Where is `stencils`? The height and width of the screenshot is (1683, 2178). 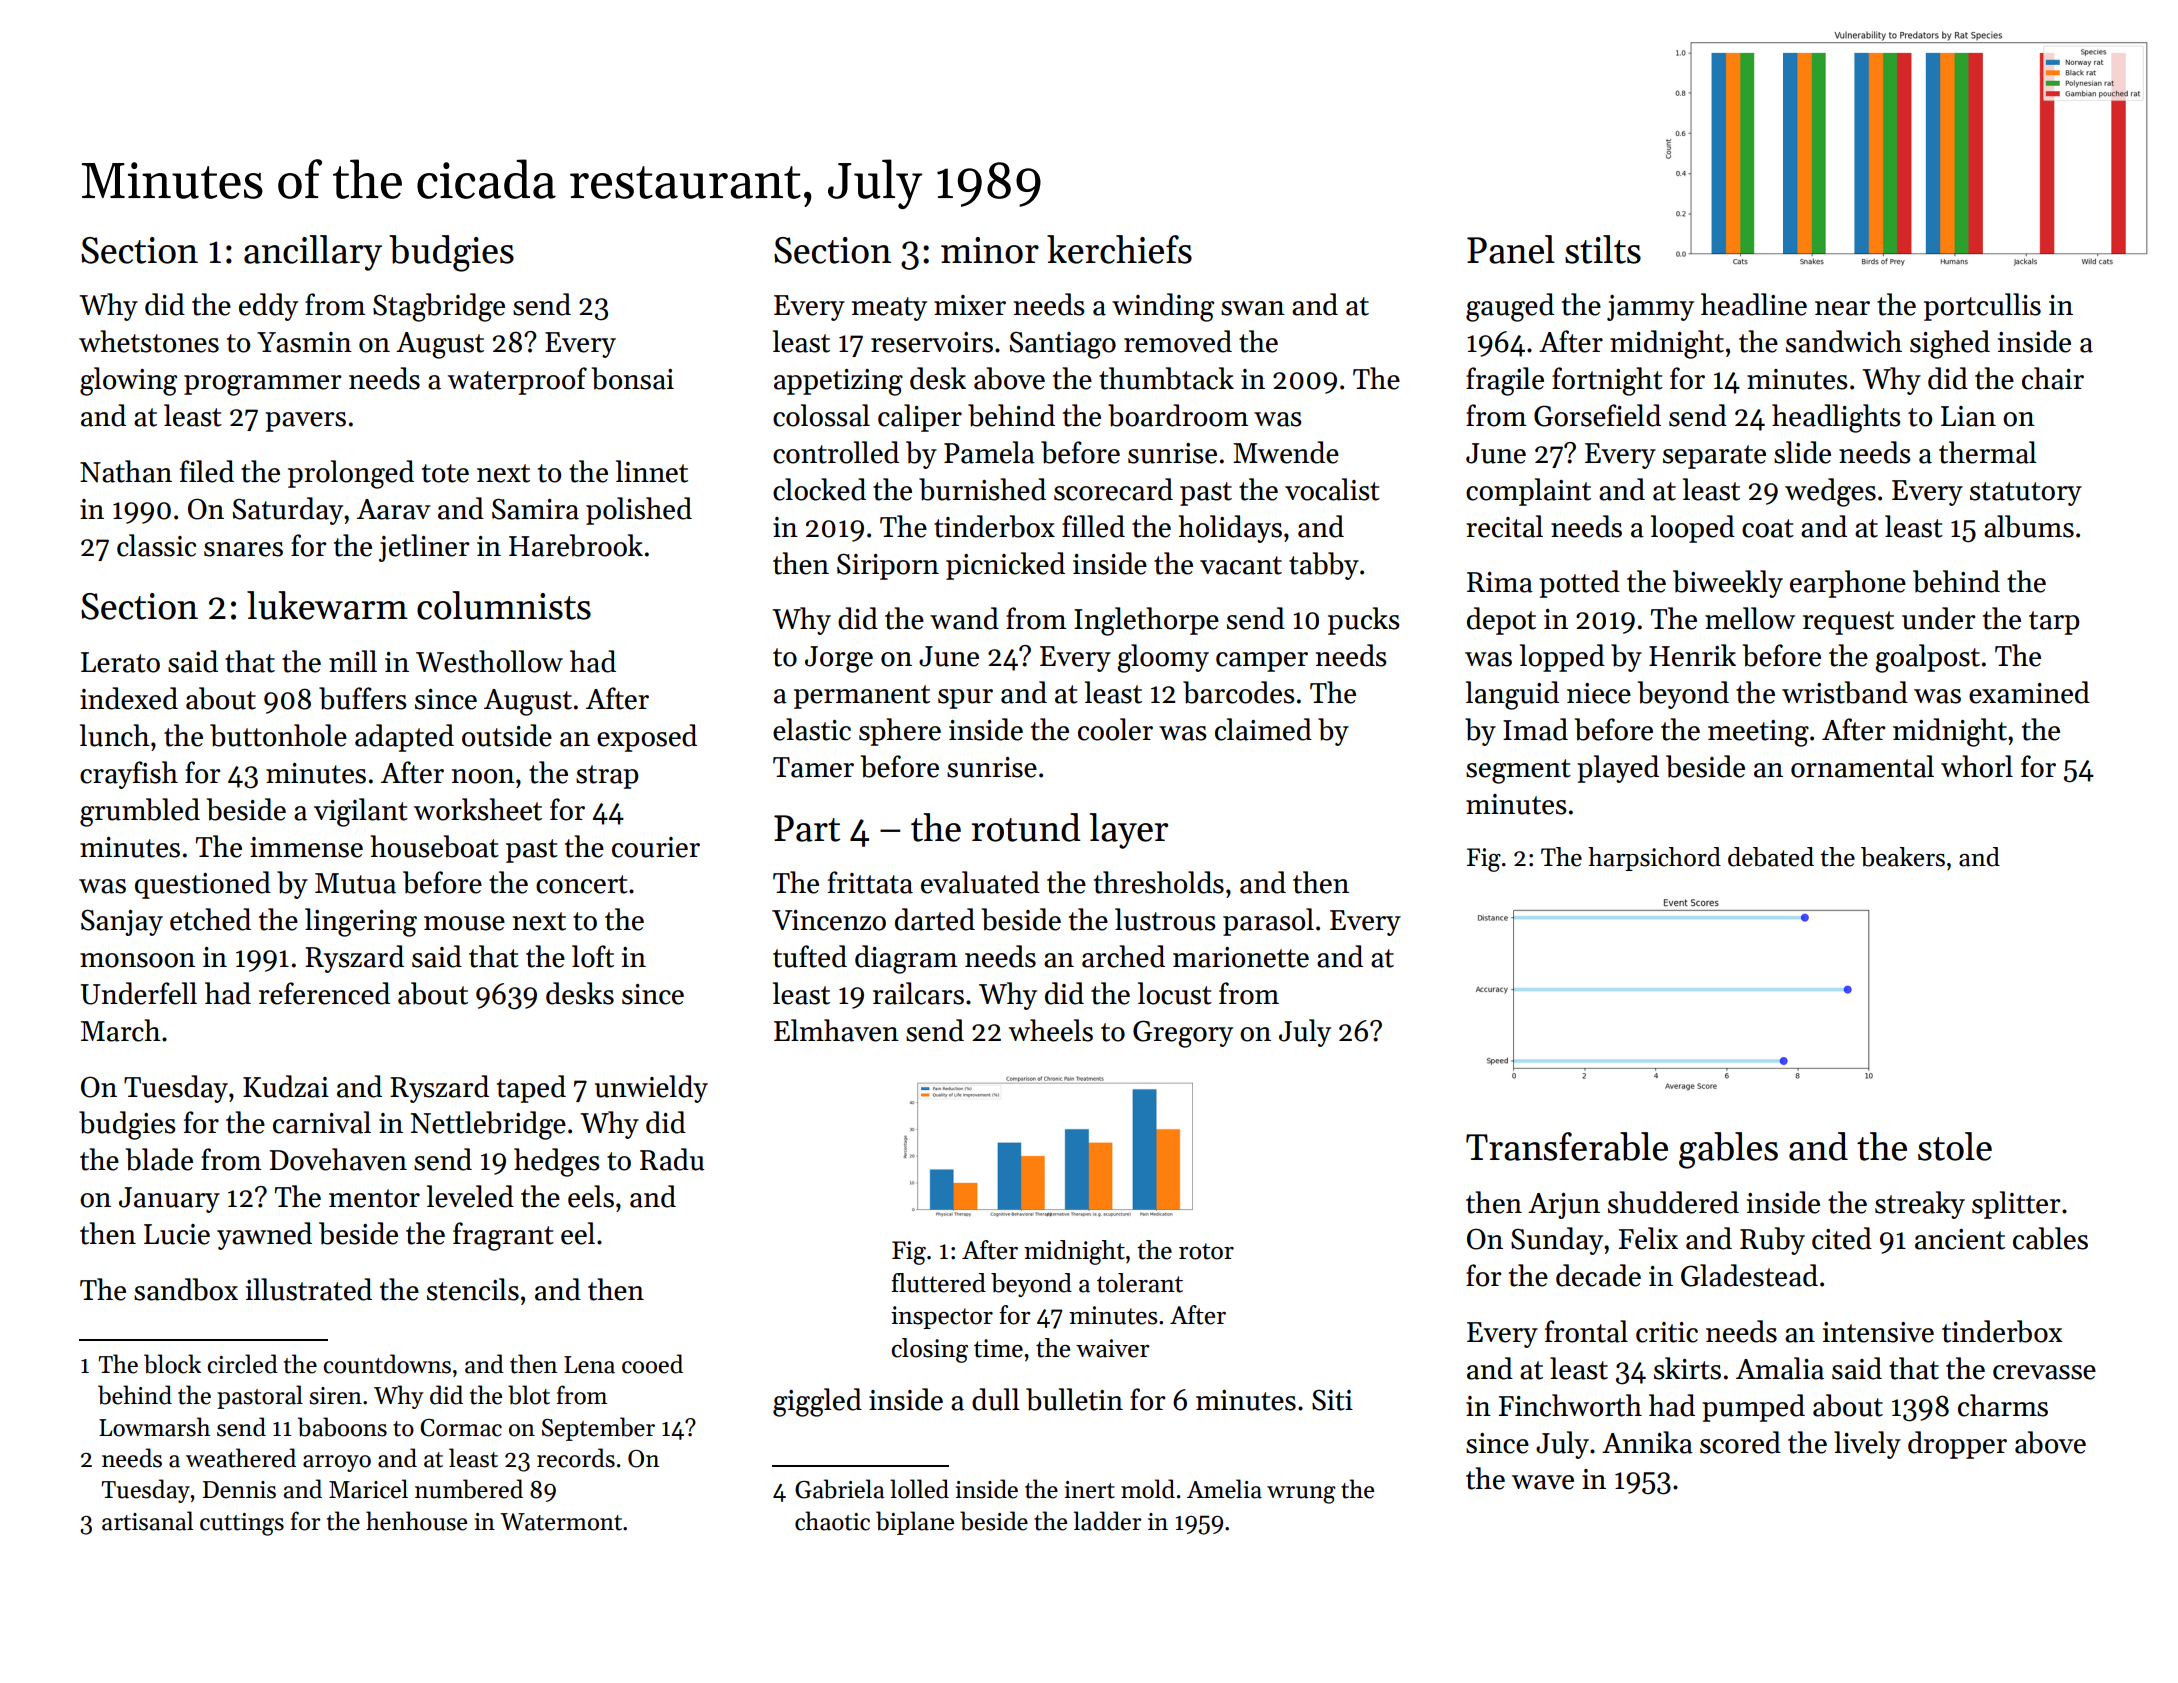 stencils is located at coordinates (473, 1289).
